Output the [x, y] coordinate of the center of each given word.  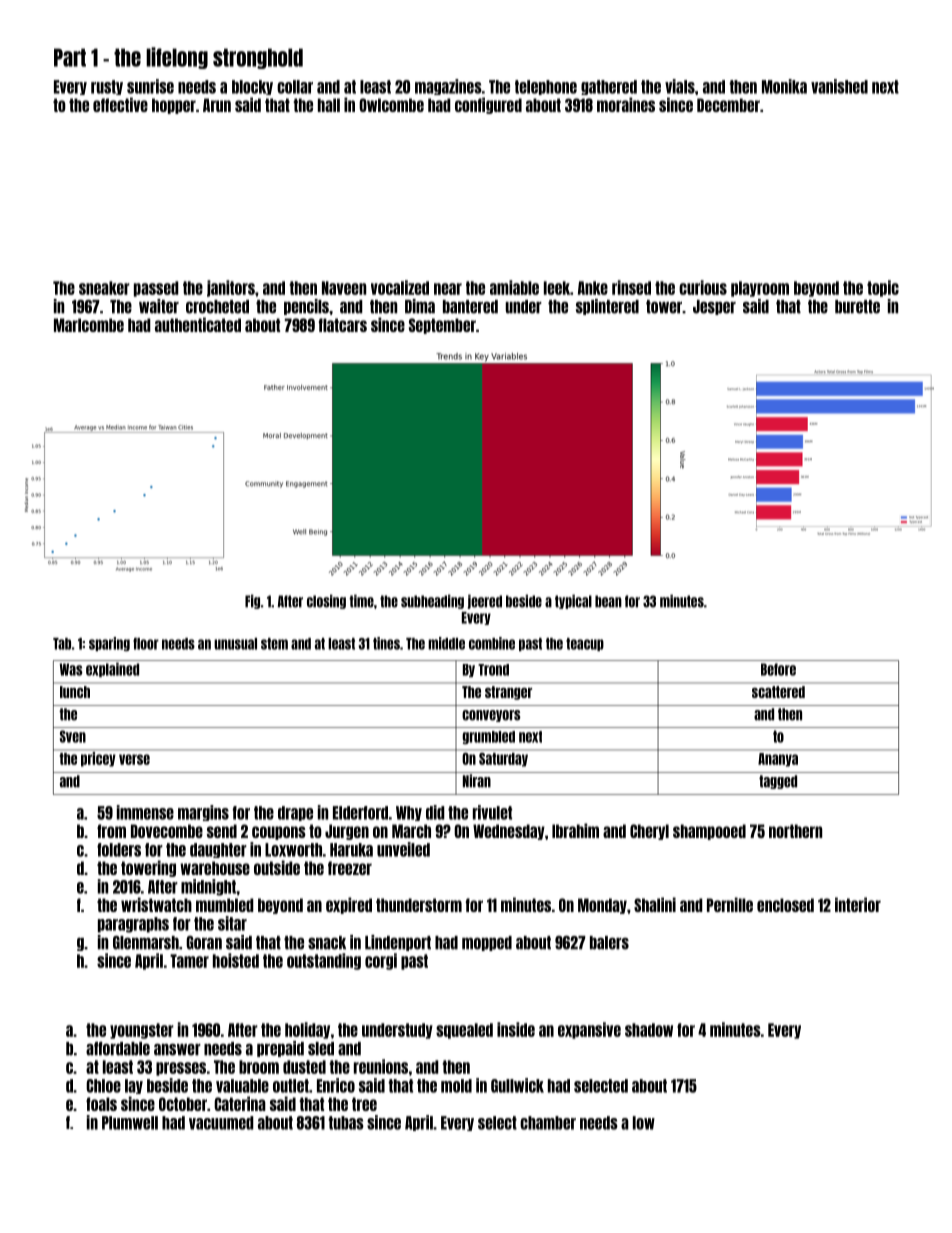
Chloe [103, 1086]
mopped [487, 943]
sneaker [104, 288]
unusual [235, 644]
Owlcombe [391, 105]
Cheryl [649, 832]
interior [858, 904]
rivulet [492, 812]
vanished [839, 86]
